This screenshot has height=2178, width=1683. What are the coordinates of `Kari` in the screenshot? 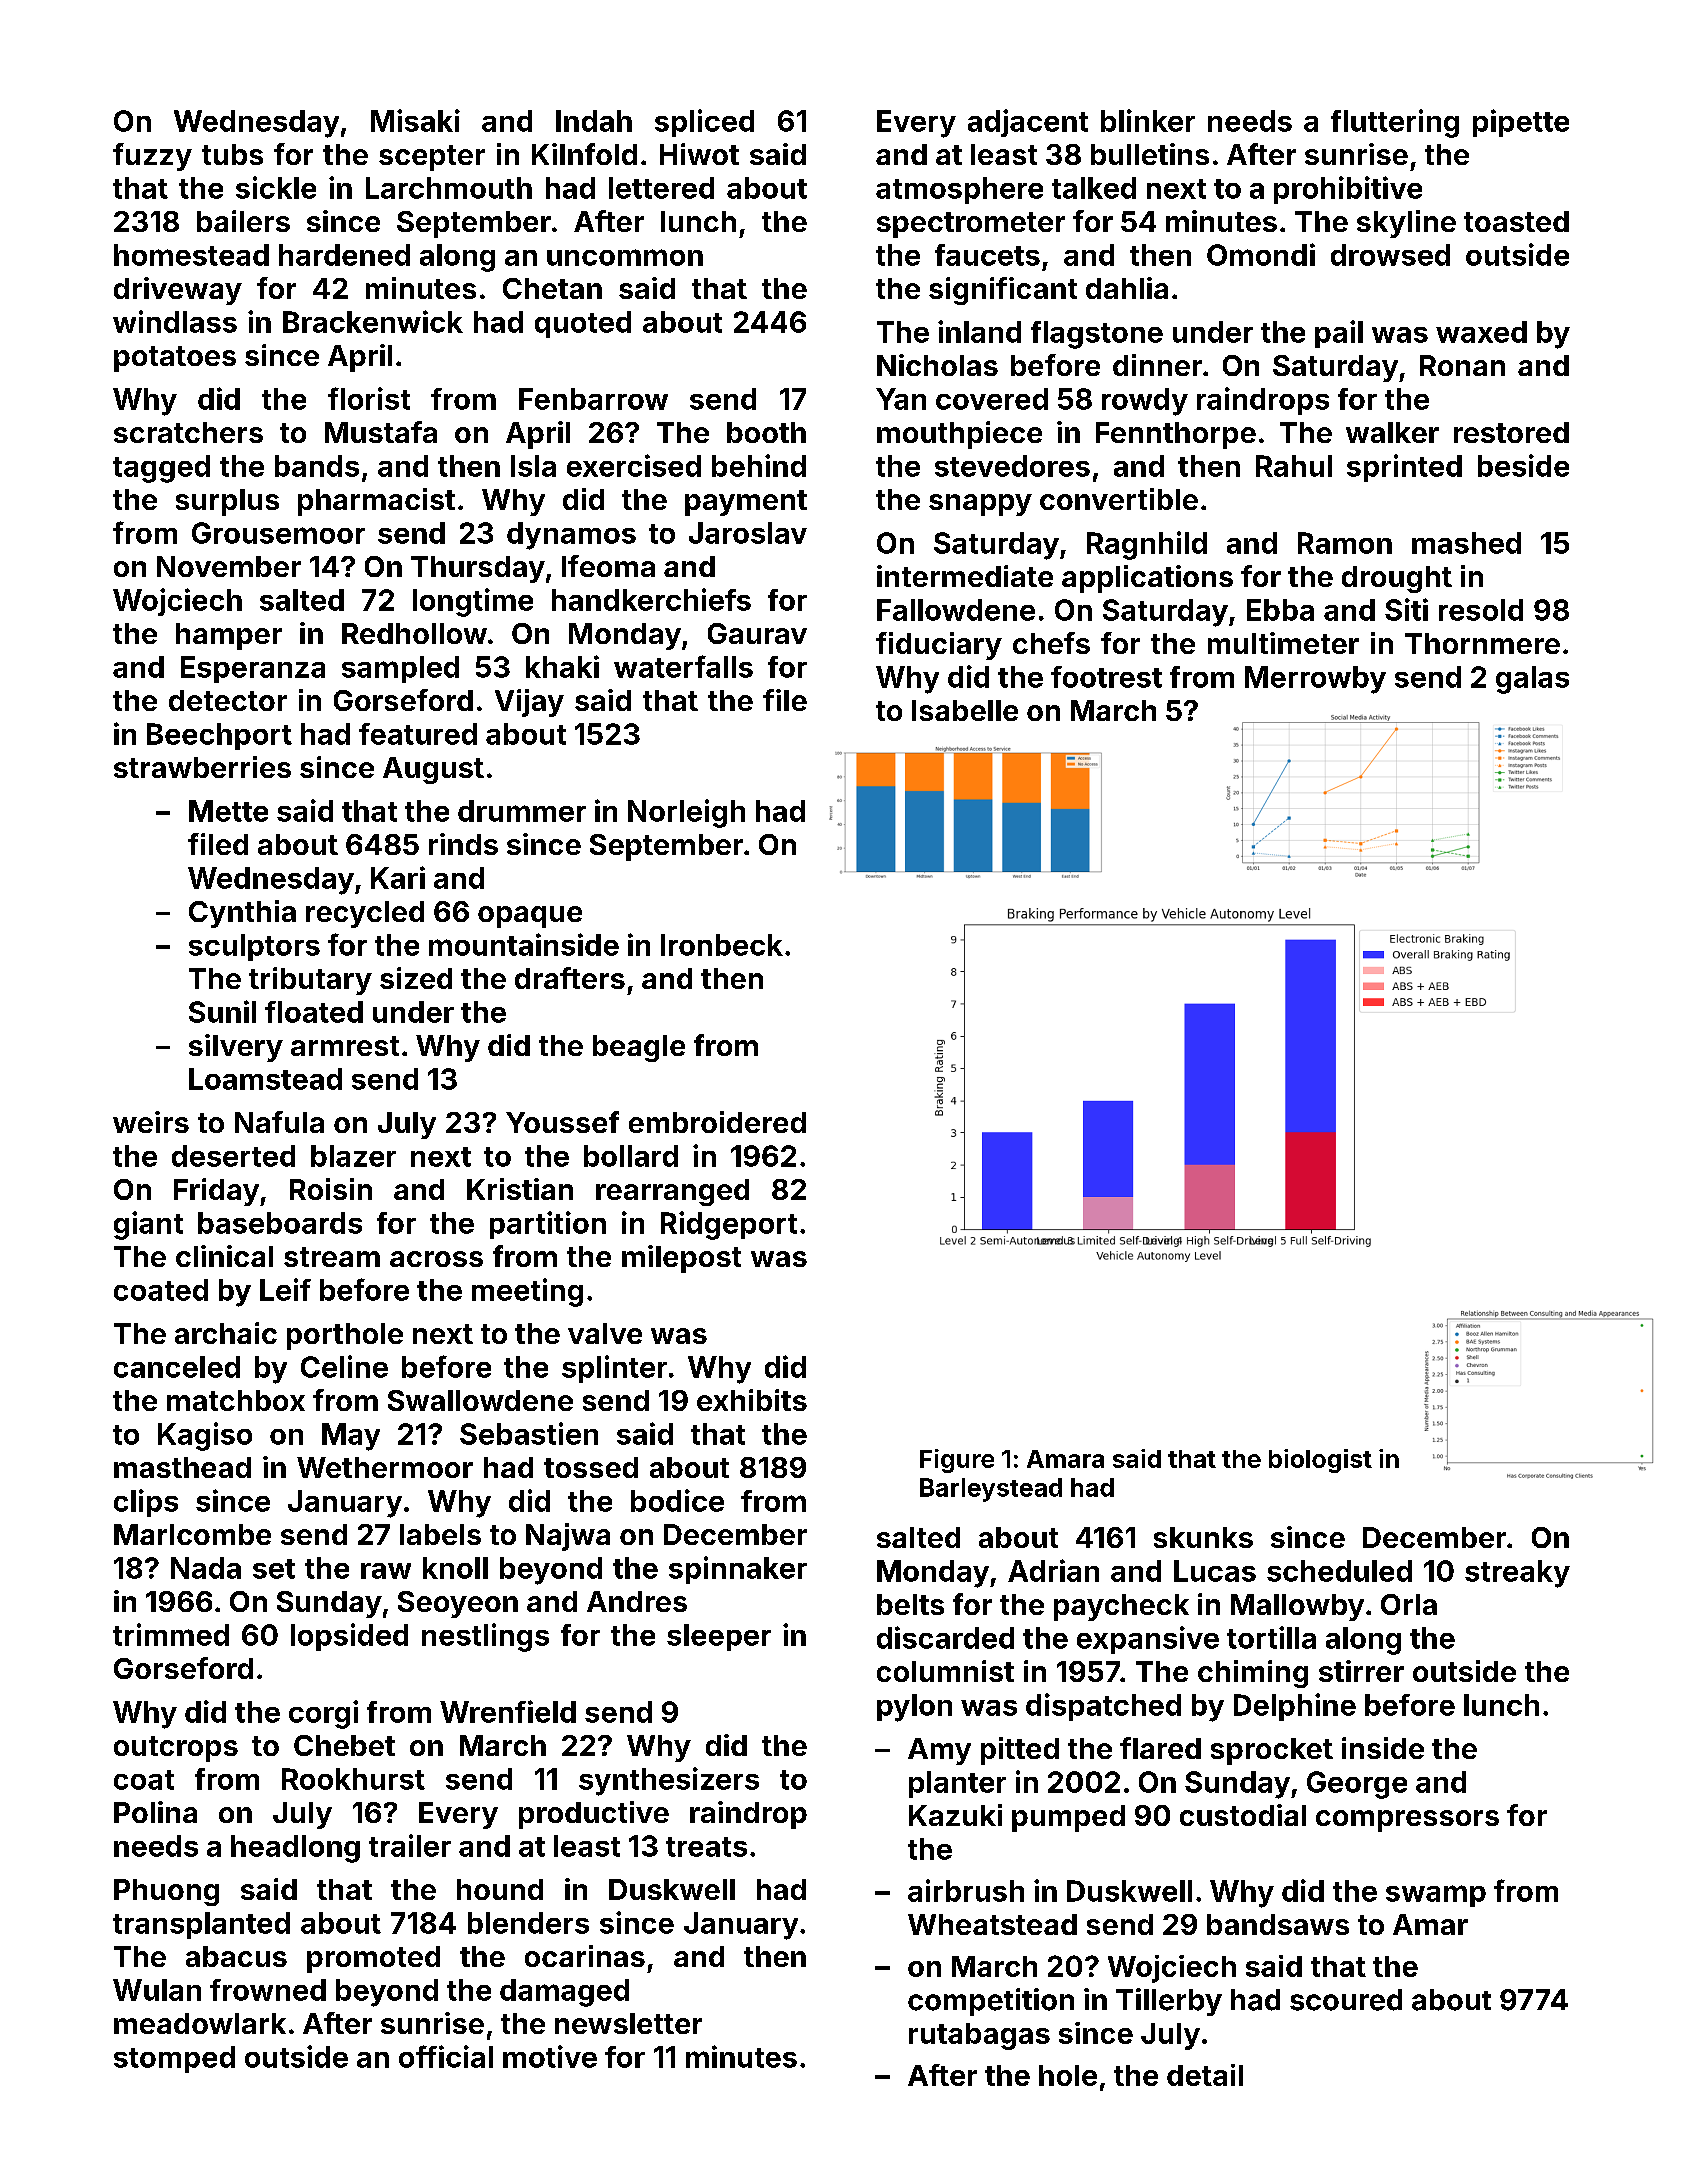 It's located at (398, 877).
